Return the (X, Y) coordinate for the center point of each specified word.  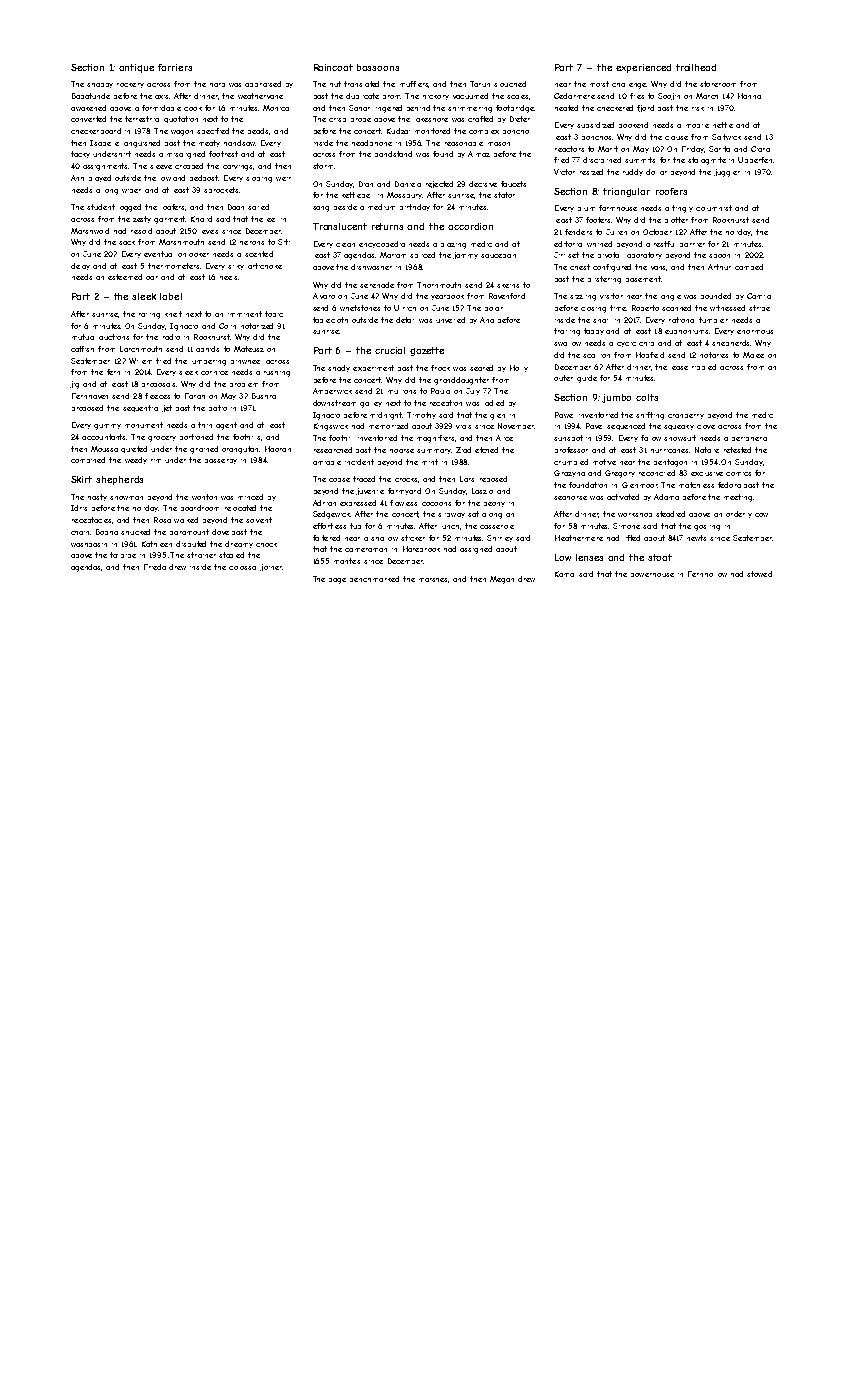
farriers (175, 67)
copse (339, 480)
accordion (470, 226)
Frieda (155, 567)
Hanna (749, 96)
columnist (714, 208)
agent (226, 426)
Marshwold (90, 231)
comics (738, 474)
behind (418, 108)
